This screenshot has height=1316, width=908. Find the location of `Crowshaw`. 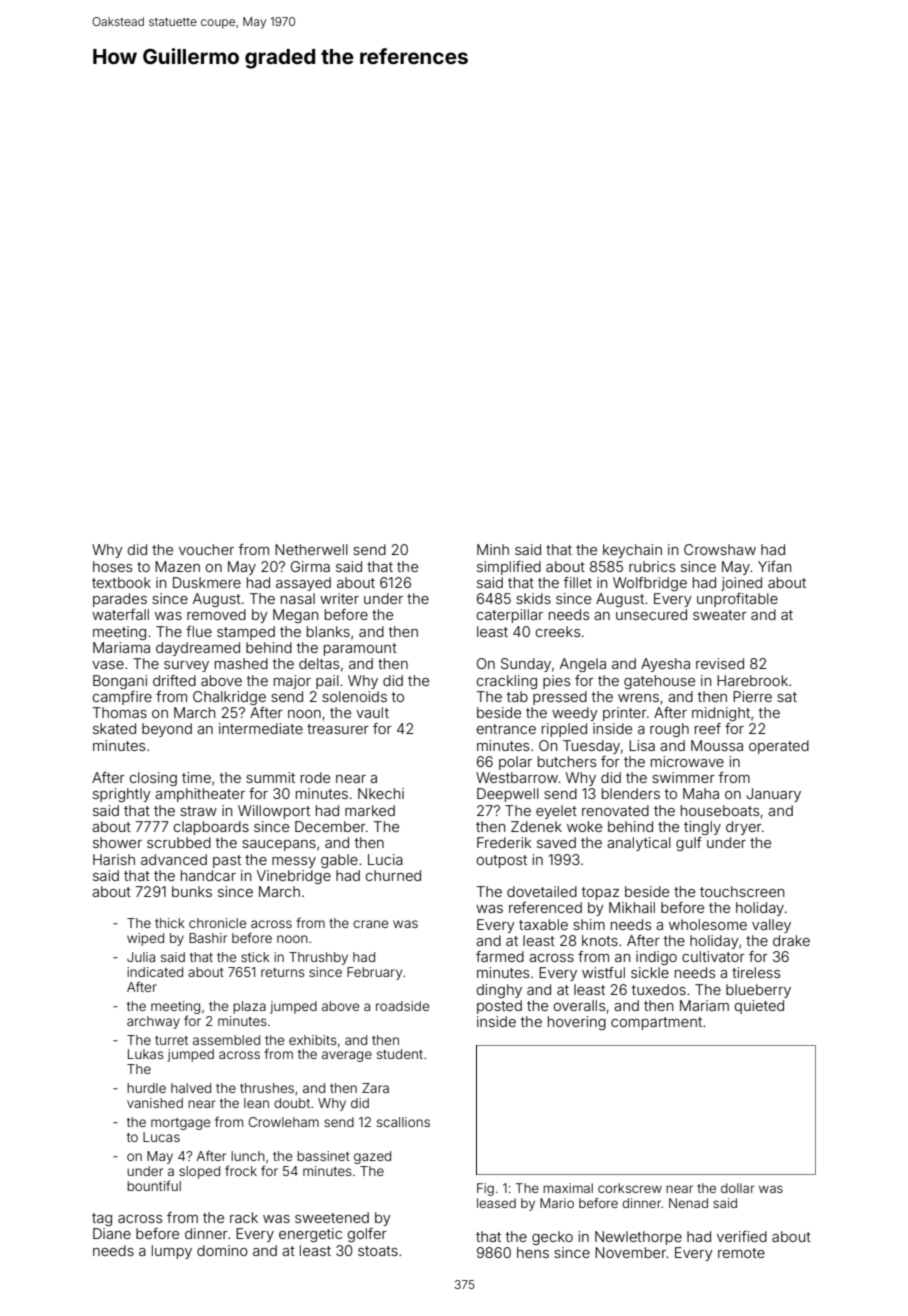

Crowshaw is located at coordinates (720, 549).
